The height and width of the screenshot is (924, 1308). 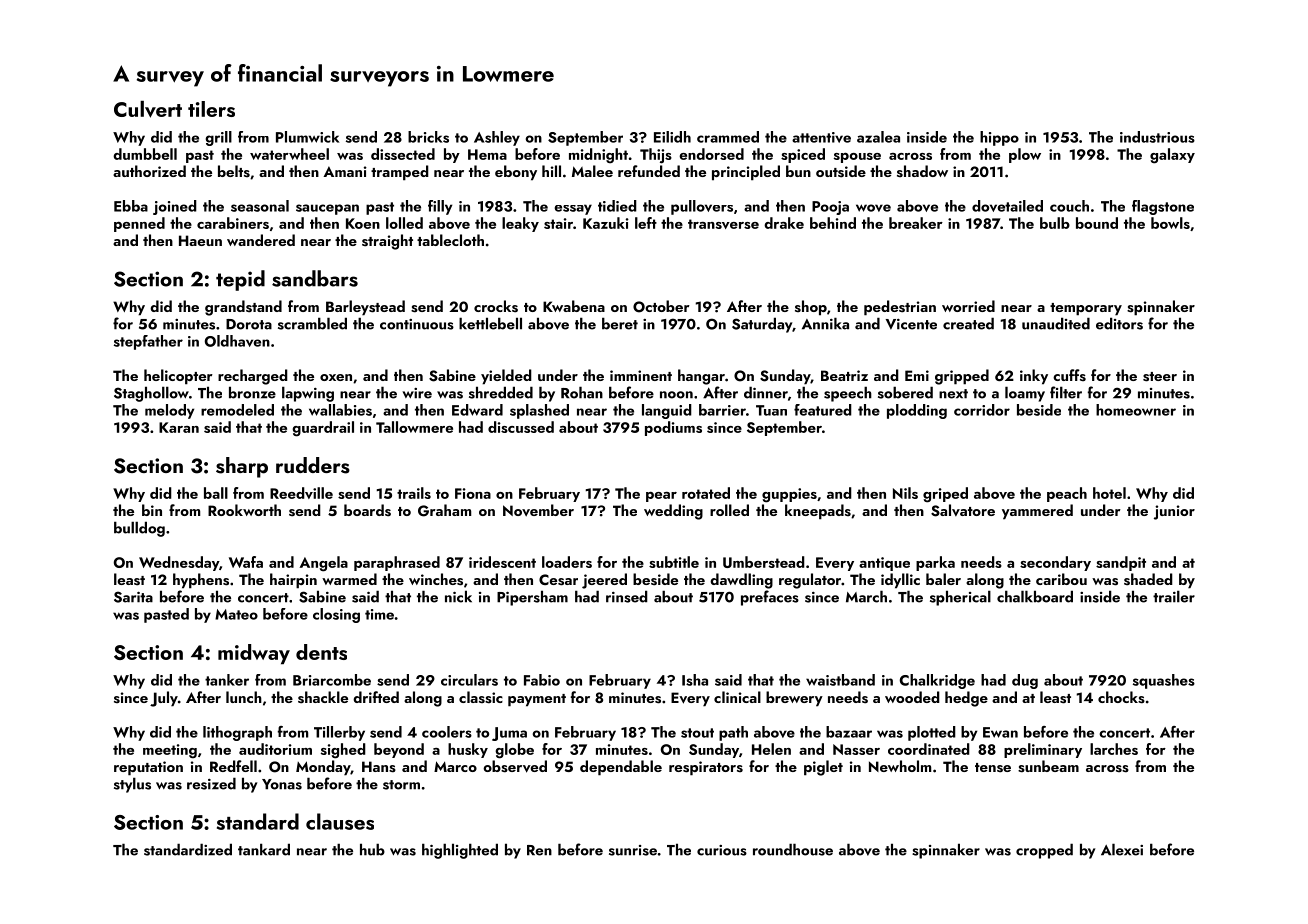 I want to click on dependable, so click(x=621, y=768).
